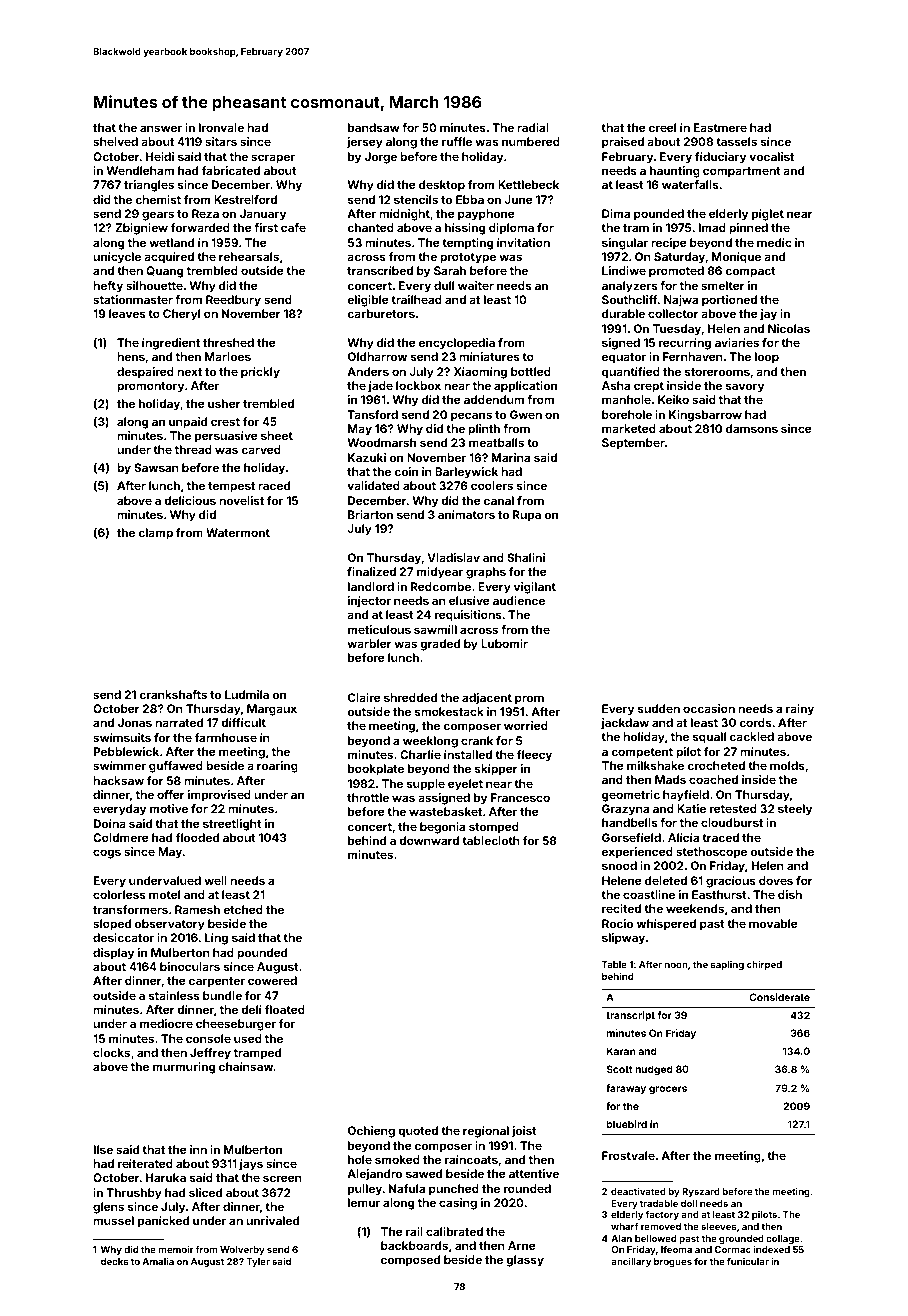 The height and width of the image is (1316, 908). What do you see at coordinates (471, 1159) in the image?
I see `raincoats` at bounding box center [471, 1159].
